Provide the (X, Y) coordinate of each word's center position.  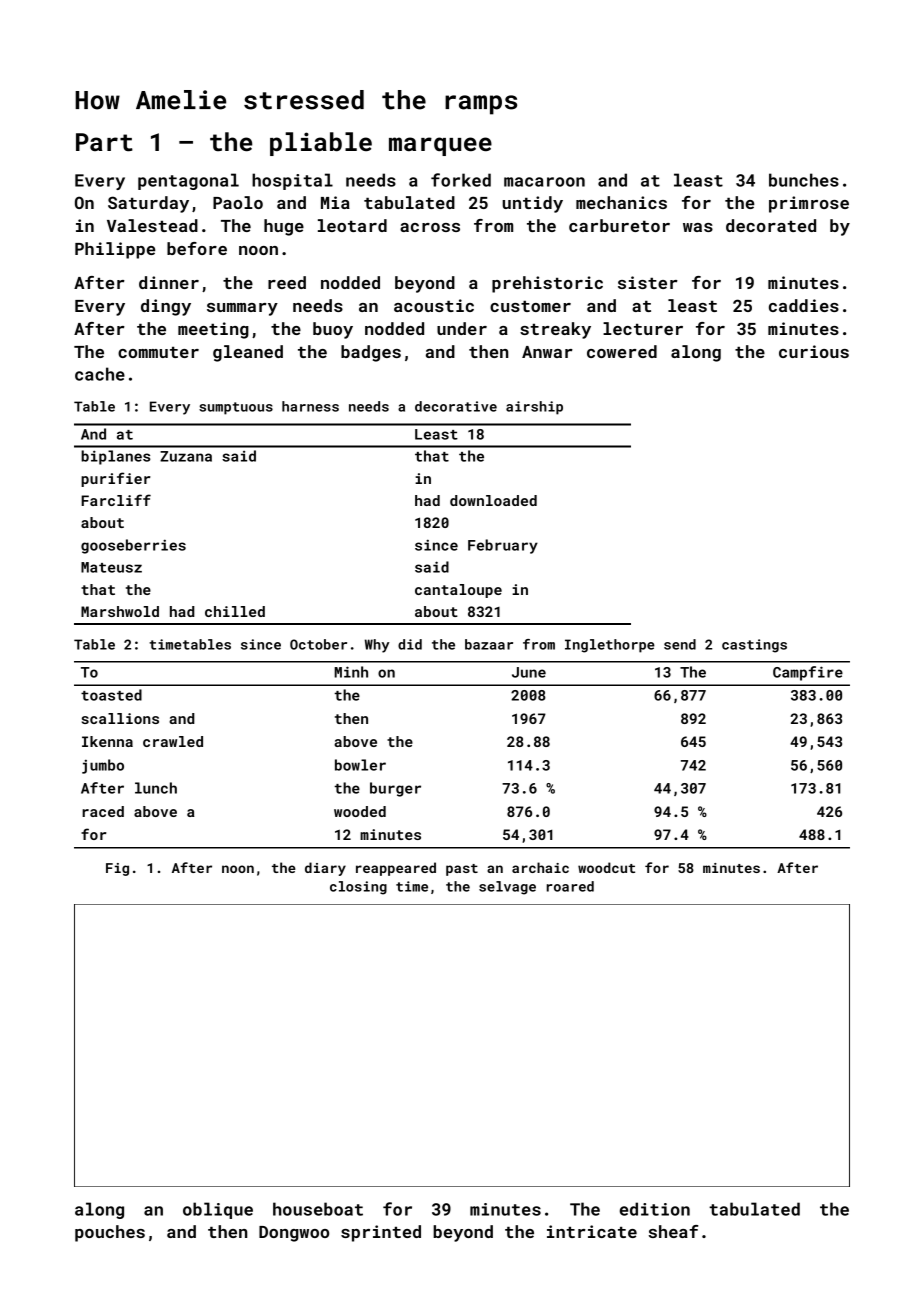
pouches (110, 1233)
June (529, 672)
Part (104, 142)
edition (655, 1209)
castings (754, 646)
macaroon (544, 182)
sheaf (674, 1231)
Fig (117, 869)
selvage (507, 888)
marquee (440, 146)
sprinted (381, 1233)
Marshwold (120, 611)
